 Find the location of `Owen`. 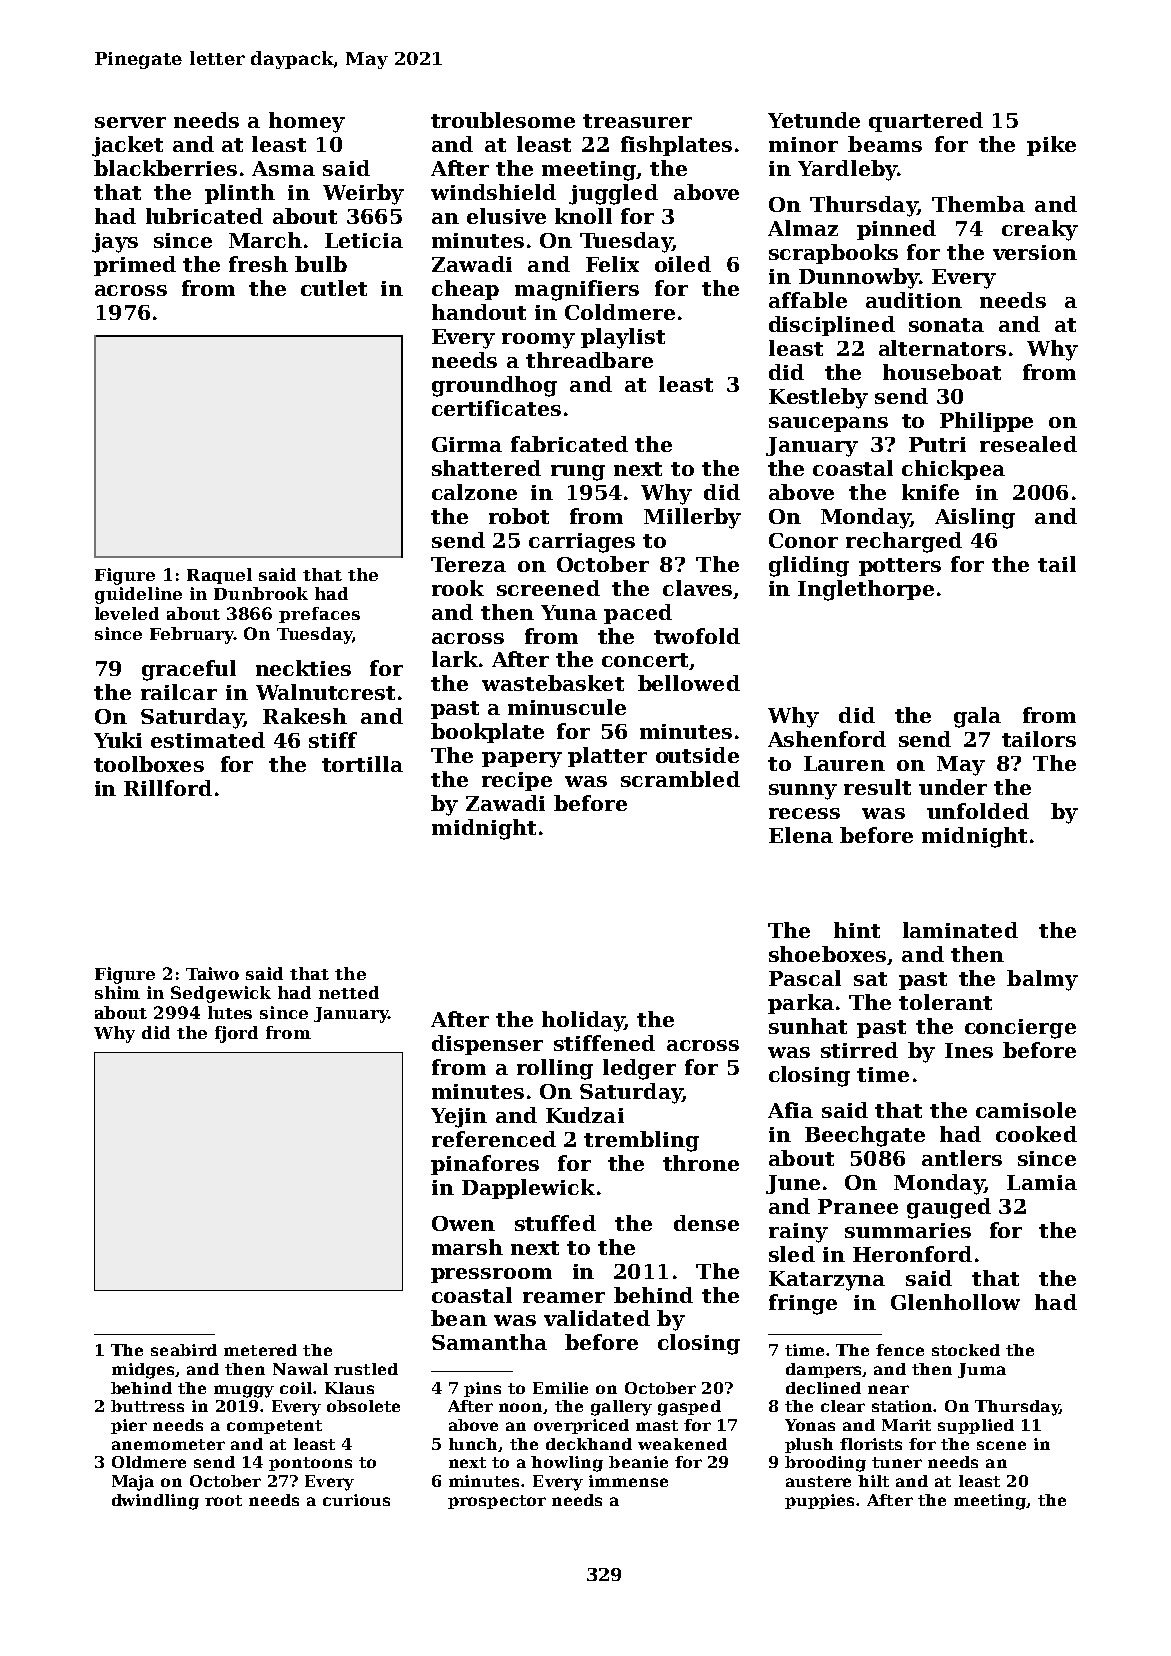

Owen is located at coordinates (463, 1223).
